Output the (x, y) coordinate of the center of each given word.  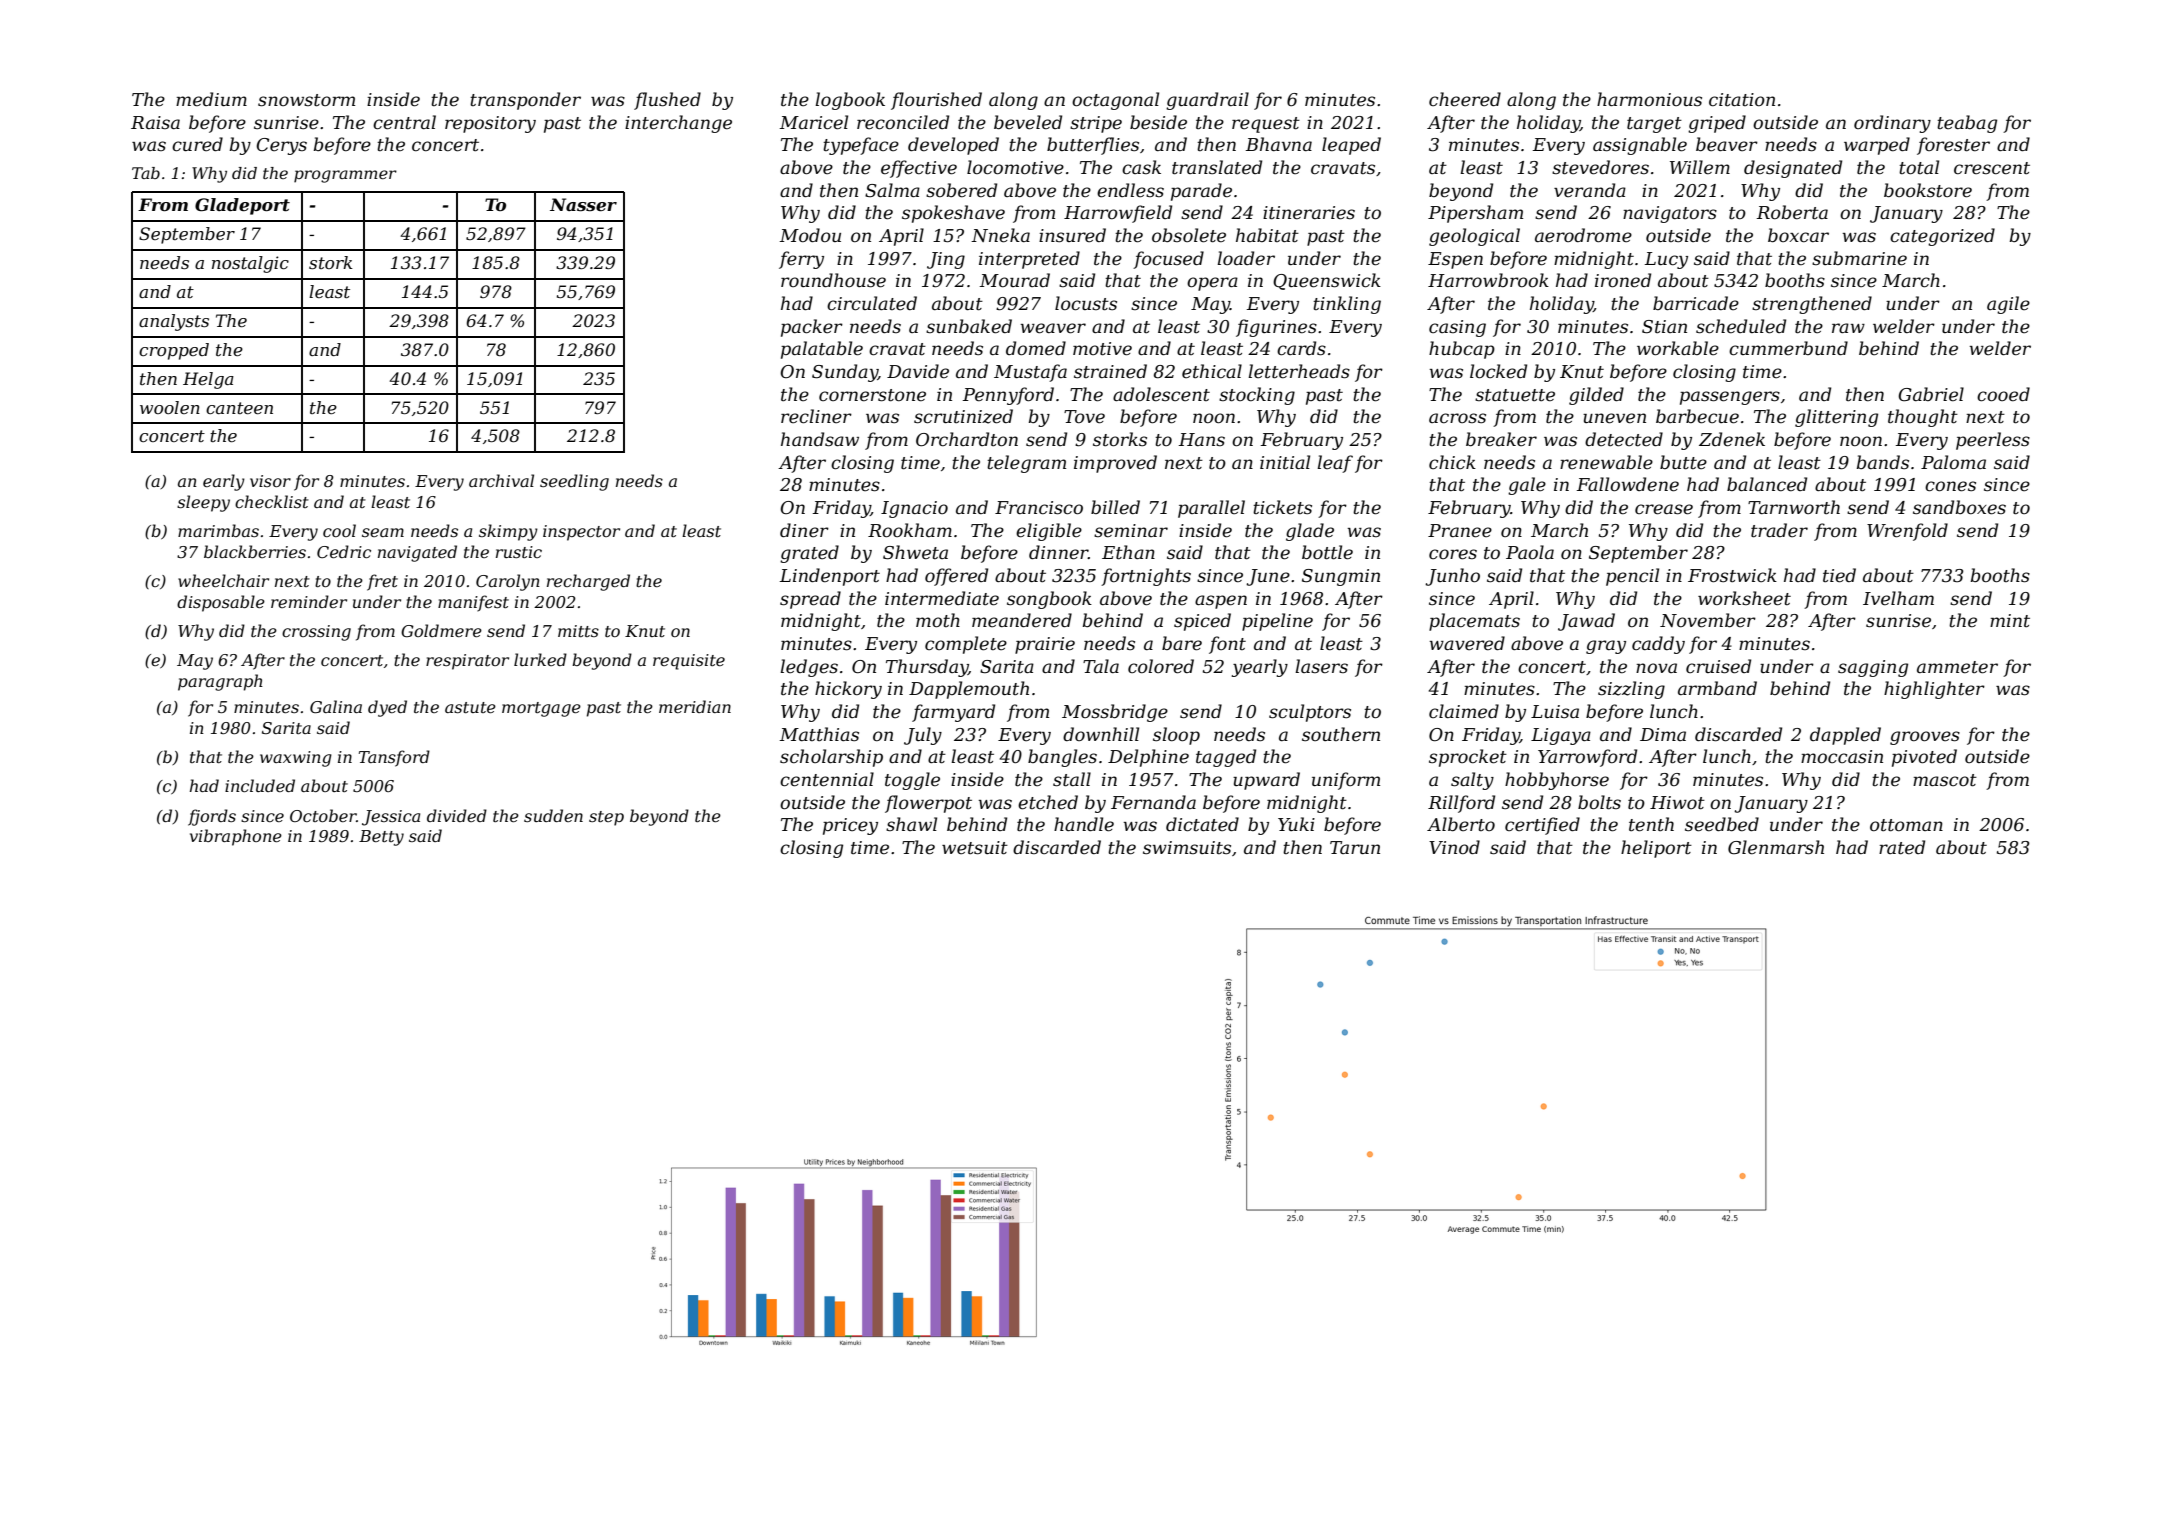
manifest (473, 603)
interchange (678, 124)
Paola (1530, 552)
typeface (861, 146)
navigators (1670, 214)
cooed (2003, 394)
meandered (1022, 620)
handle (1084, 824)
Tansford (394, 758)
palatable (822, 350)
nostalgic (250, 264)
